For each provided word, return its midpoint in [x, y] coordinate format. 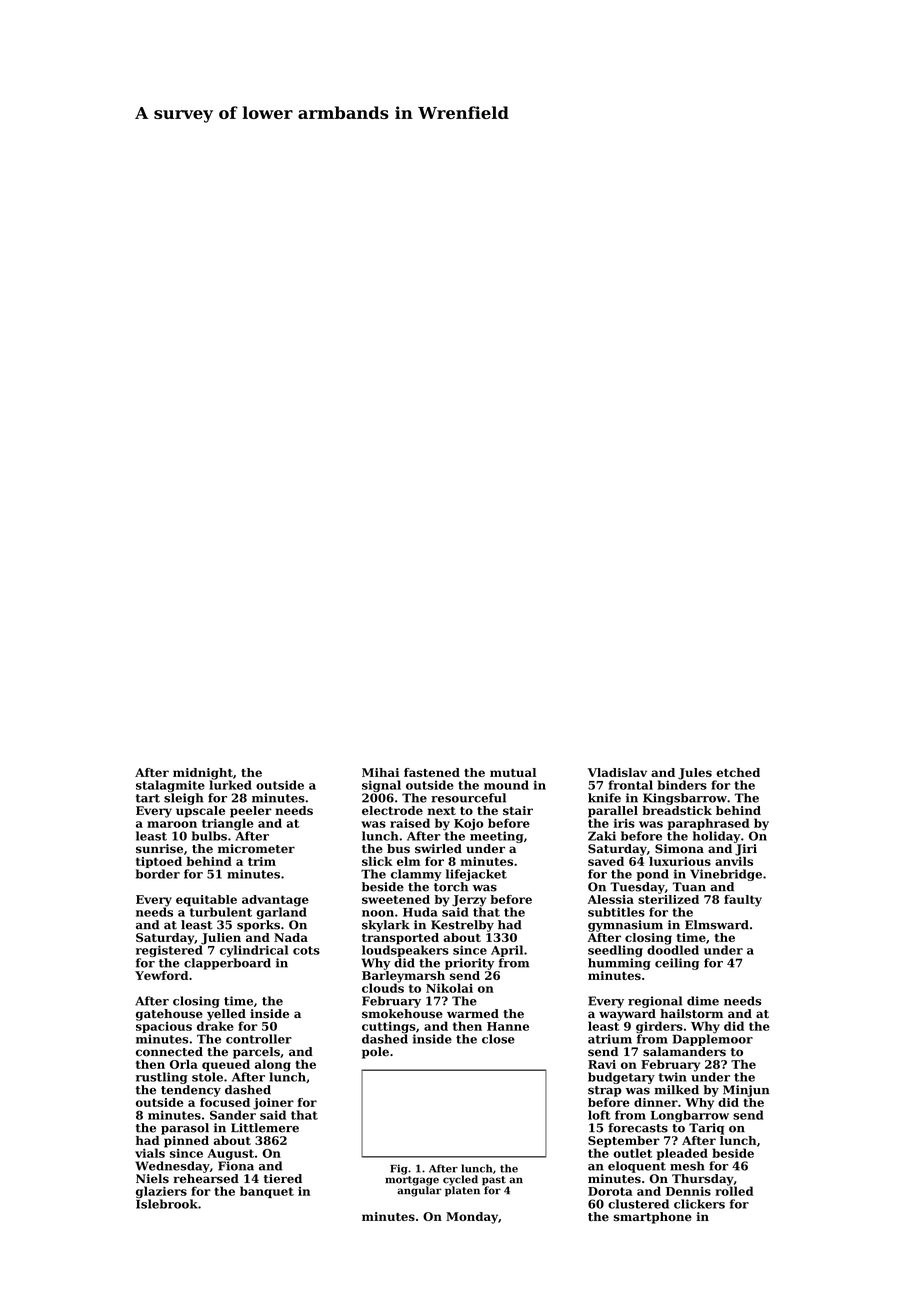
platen [462, 1191]
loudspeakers [405, 951]
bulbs [209, 836]
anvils [734, 861]
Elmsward [717, 925]
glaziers [161, 1192]
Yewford [161, 975]
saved [606, 861]
